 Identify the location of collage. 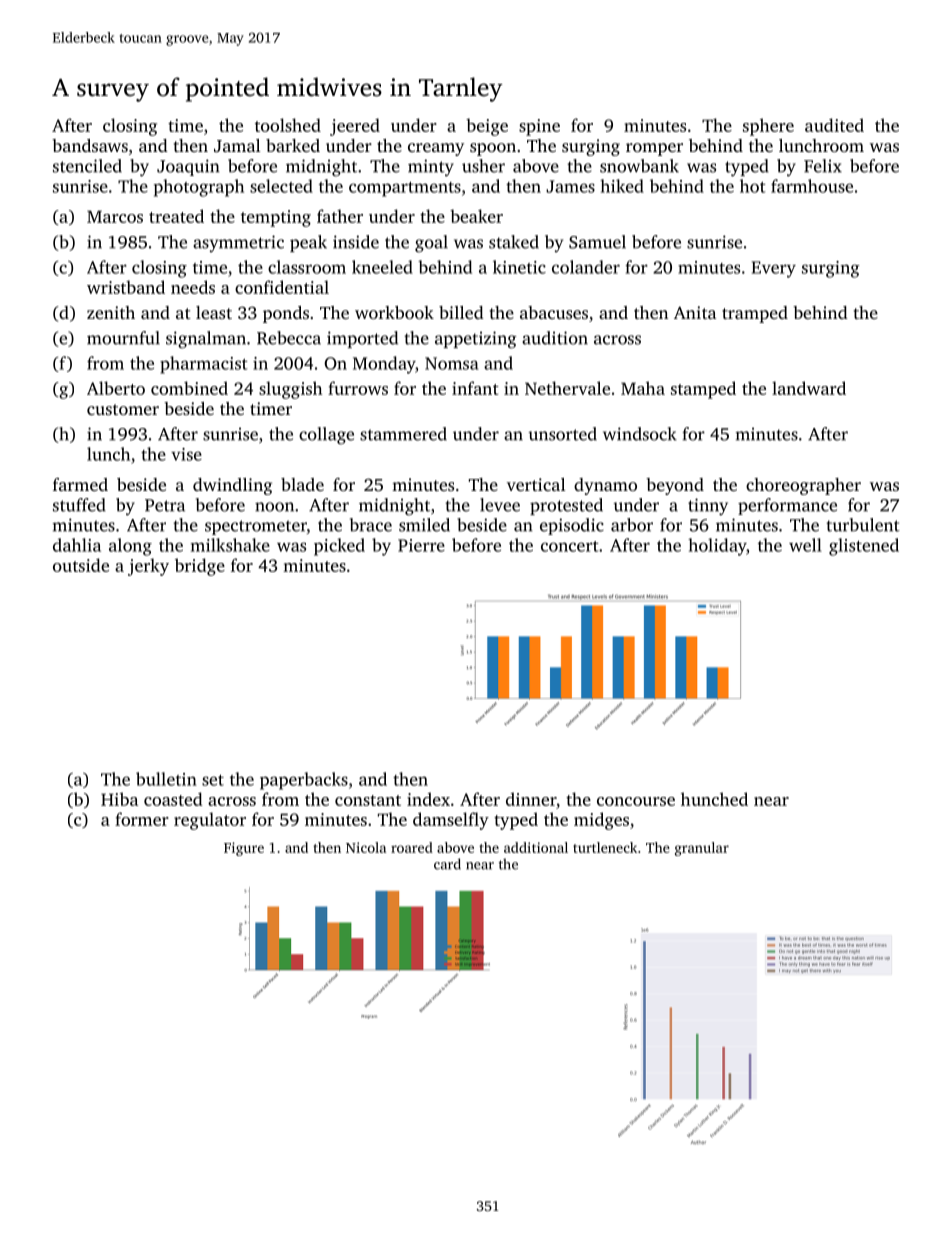
(326, 436).
